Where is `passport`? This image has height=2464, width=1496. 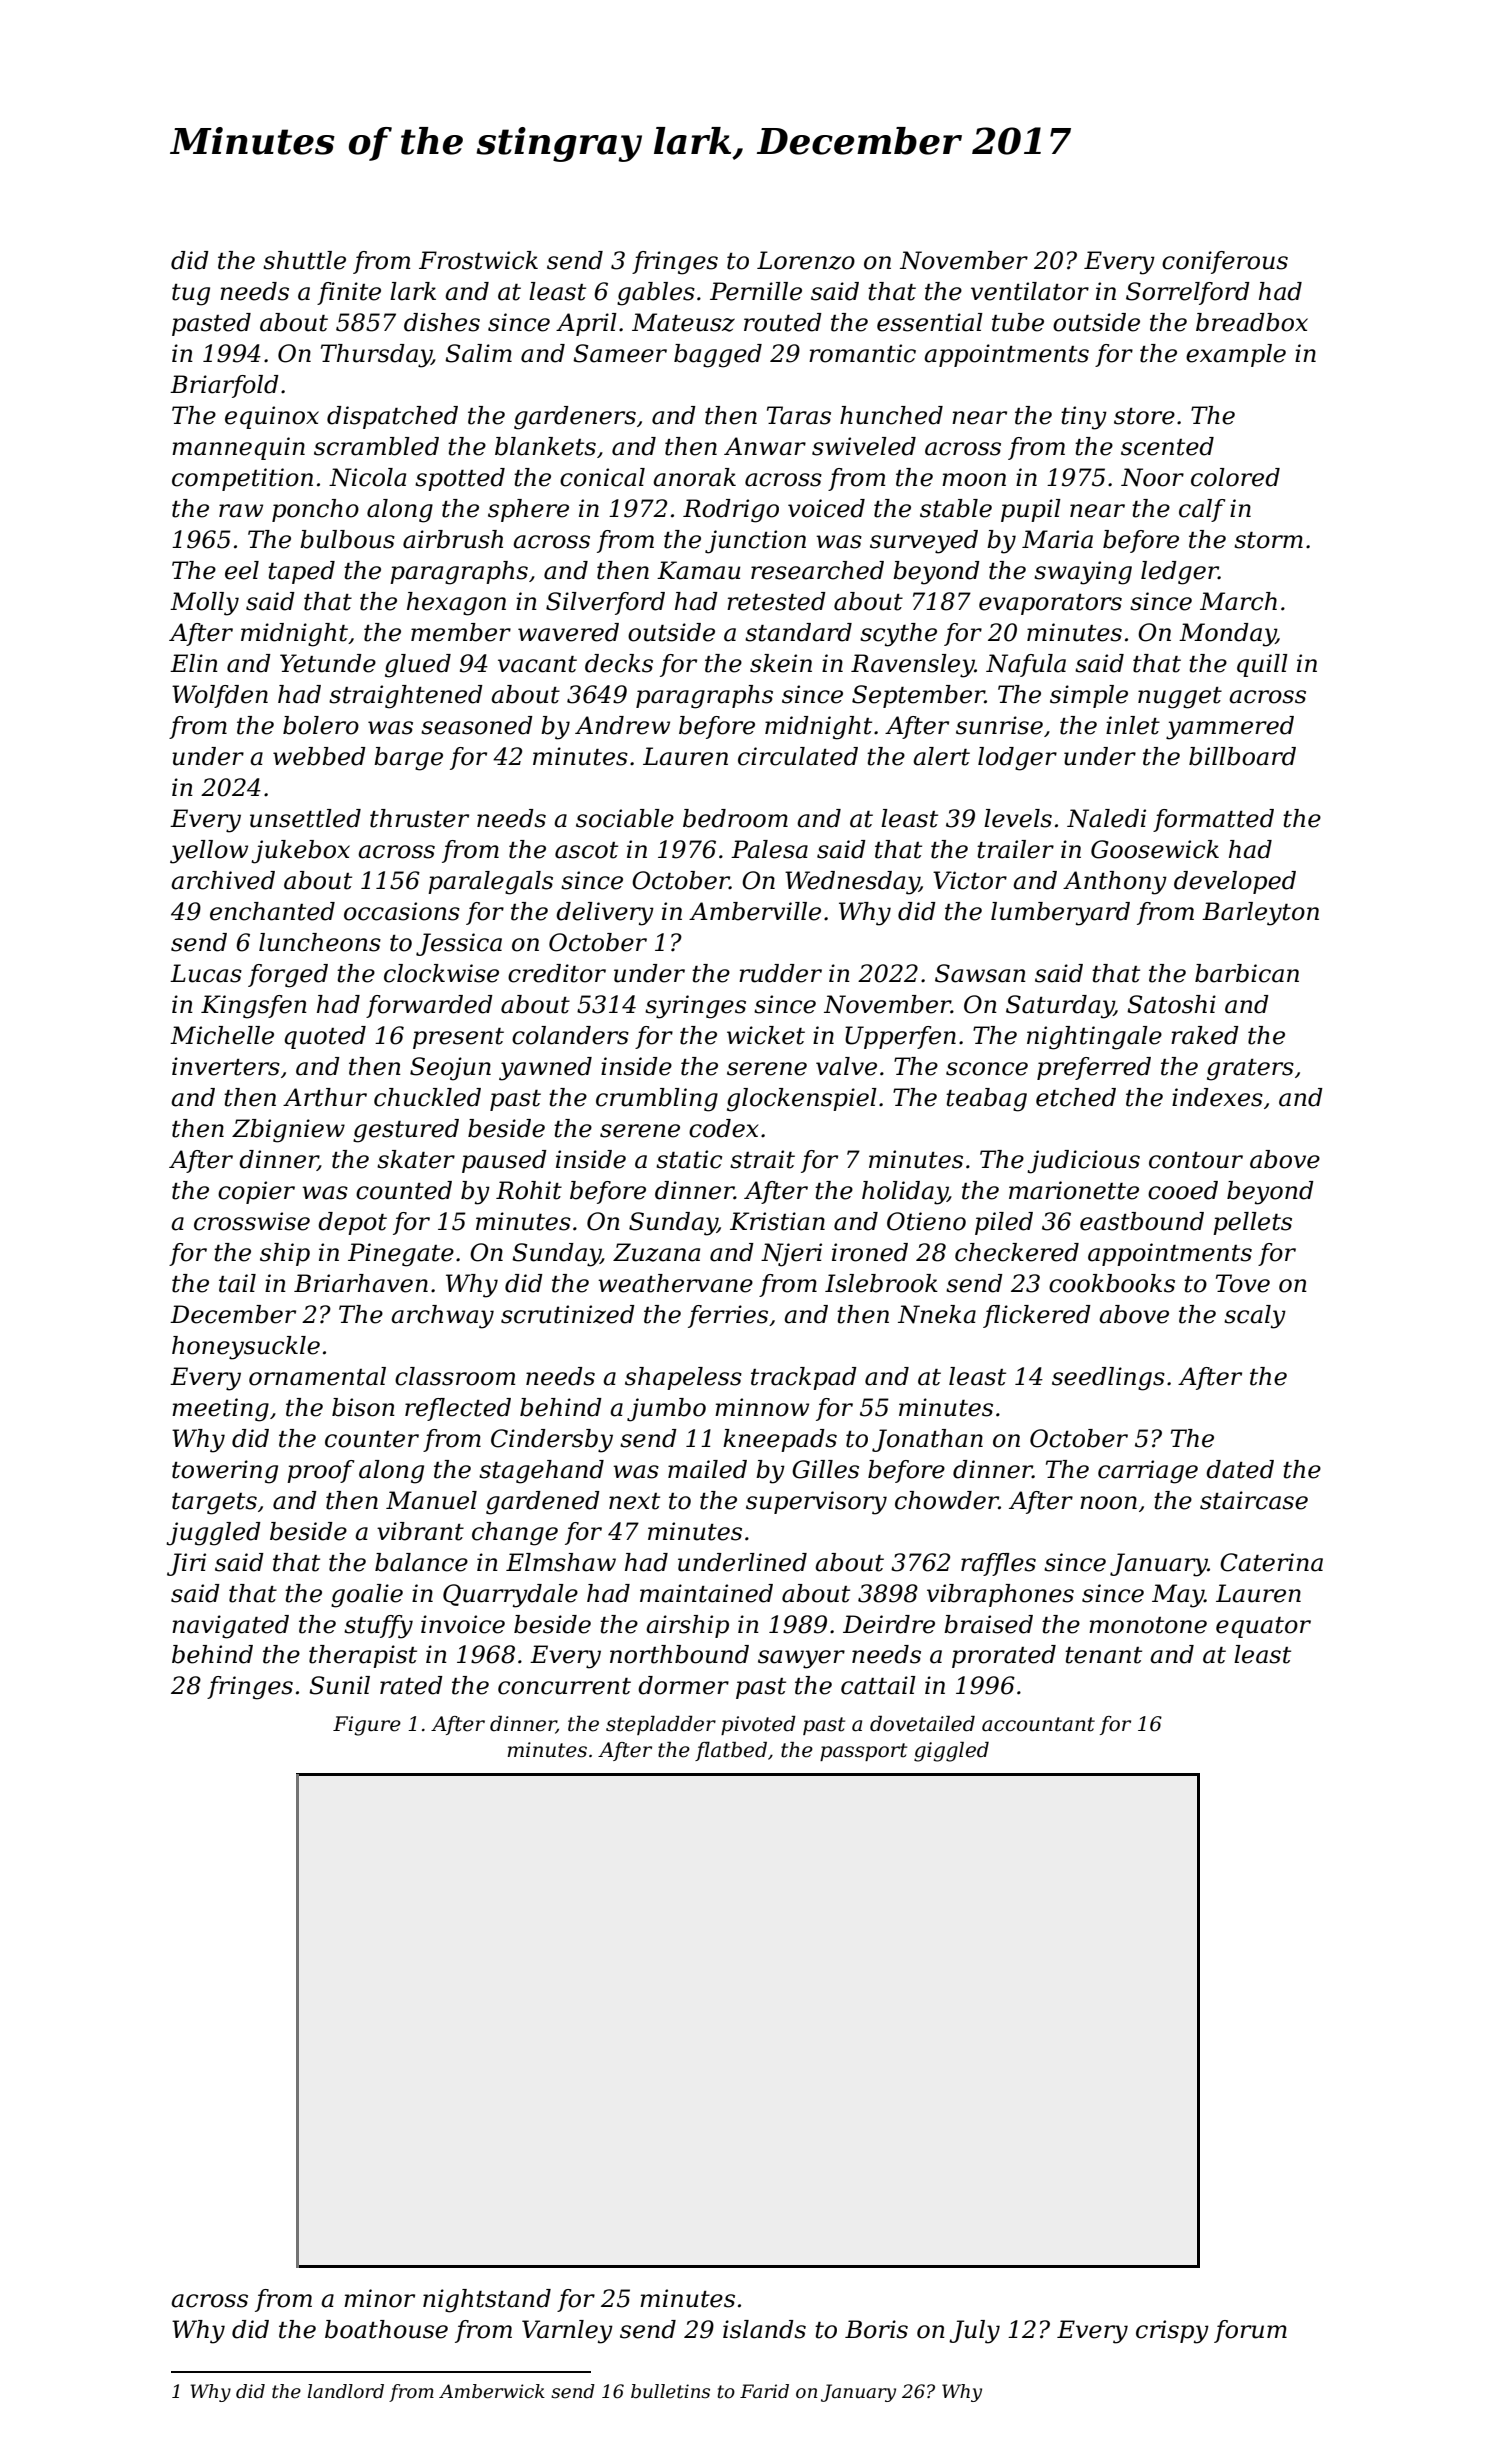 passport is located at coordinates (863, 1752).
